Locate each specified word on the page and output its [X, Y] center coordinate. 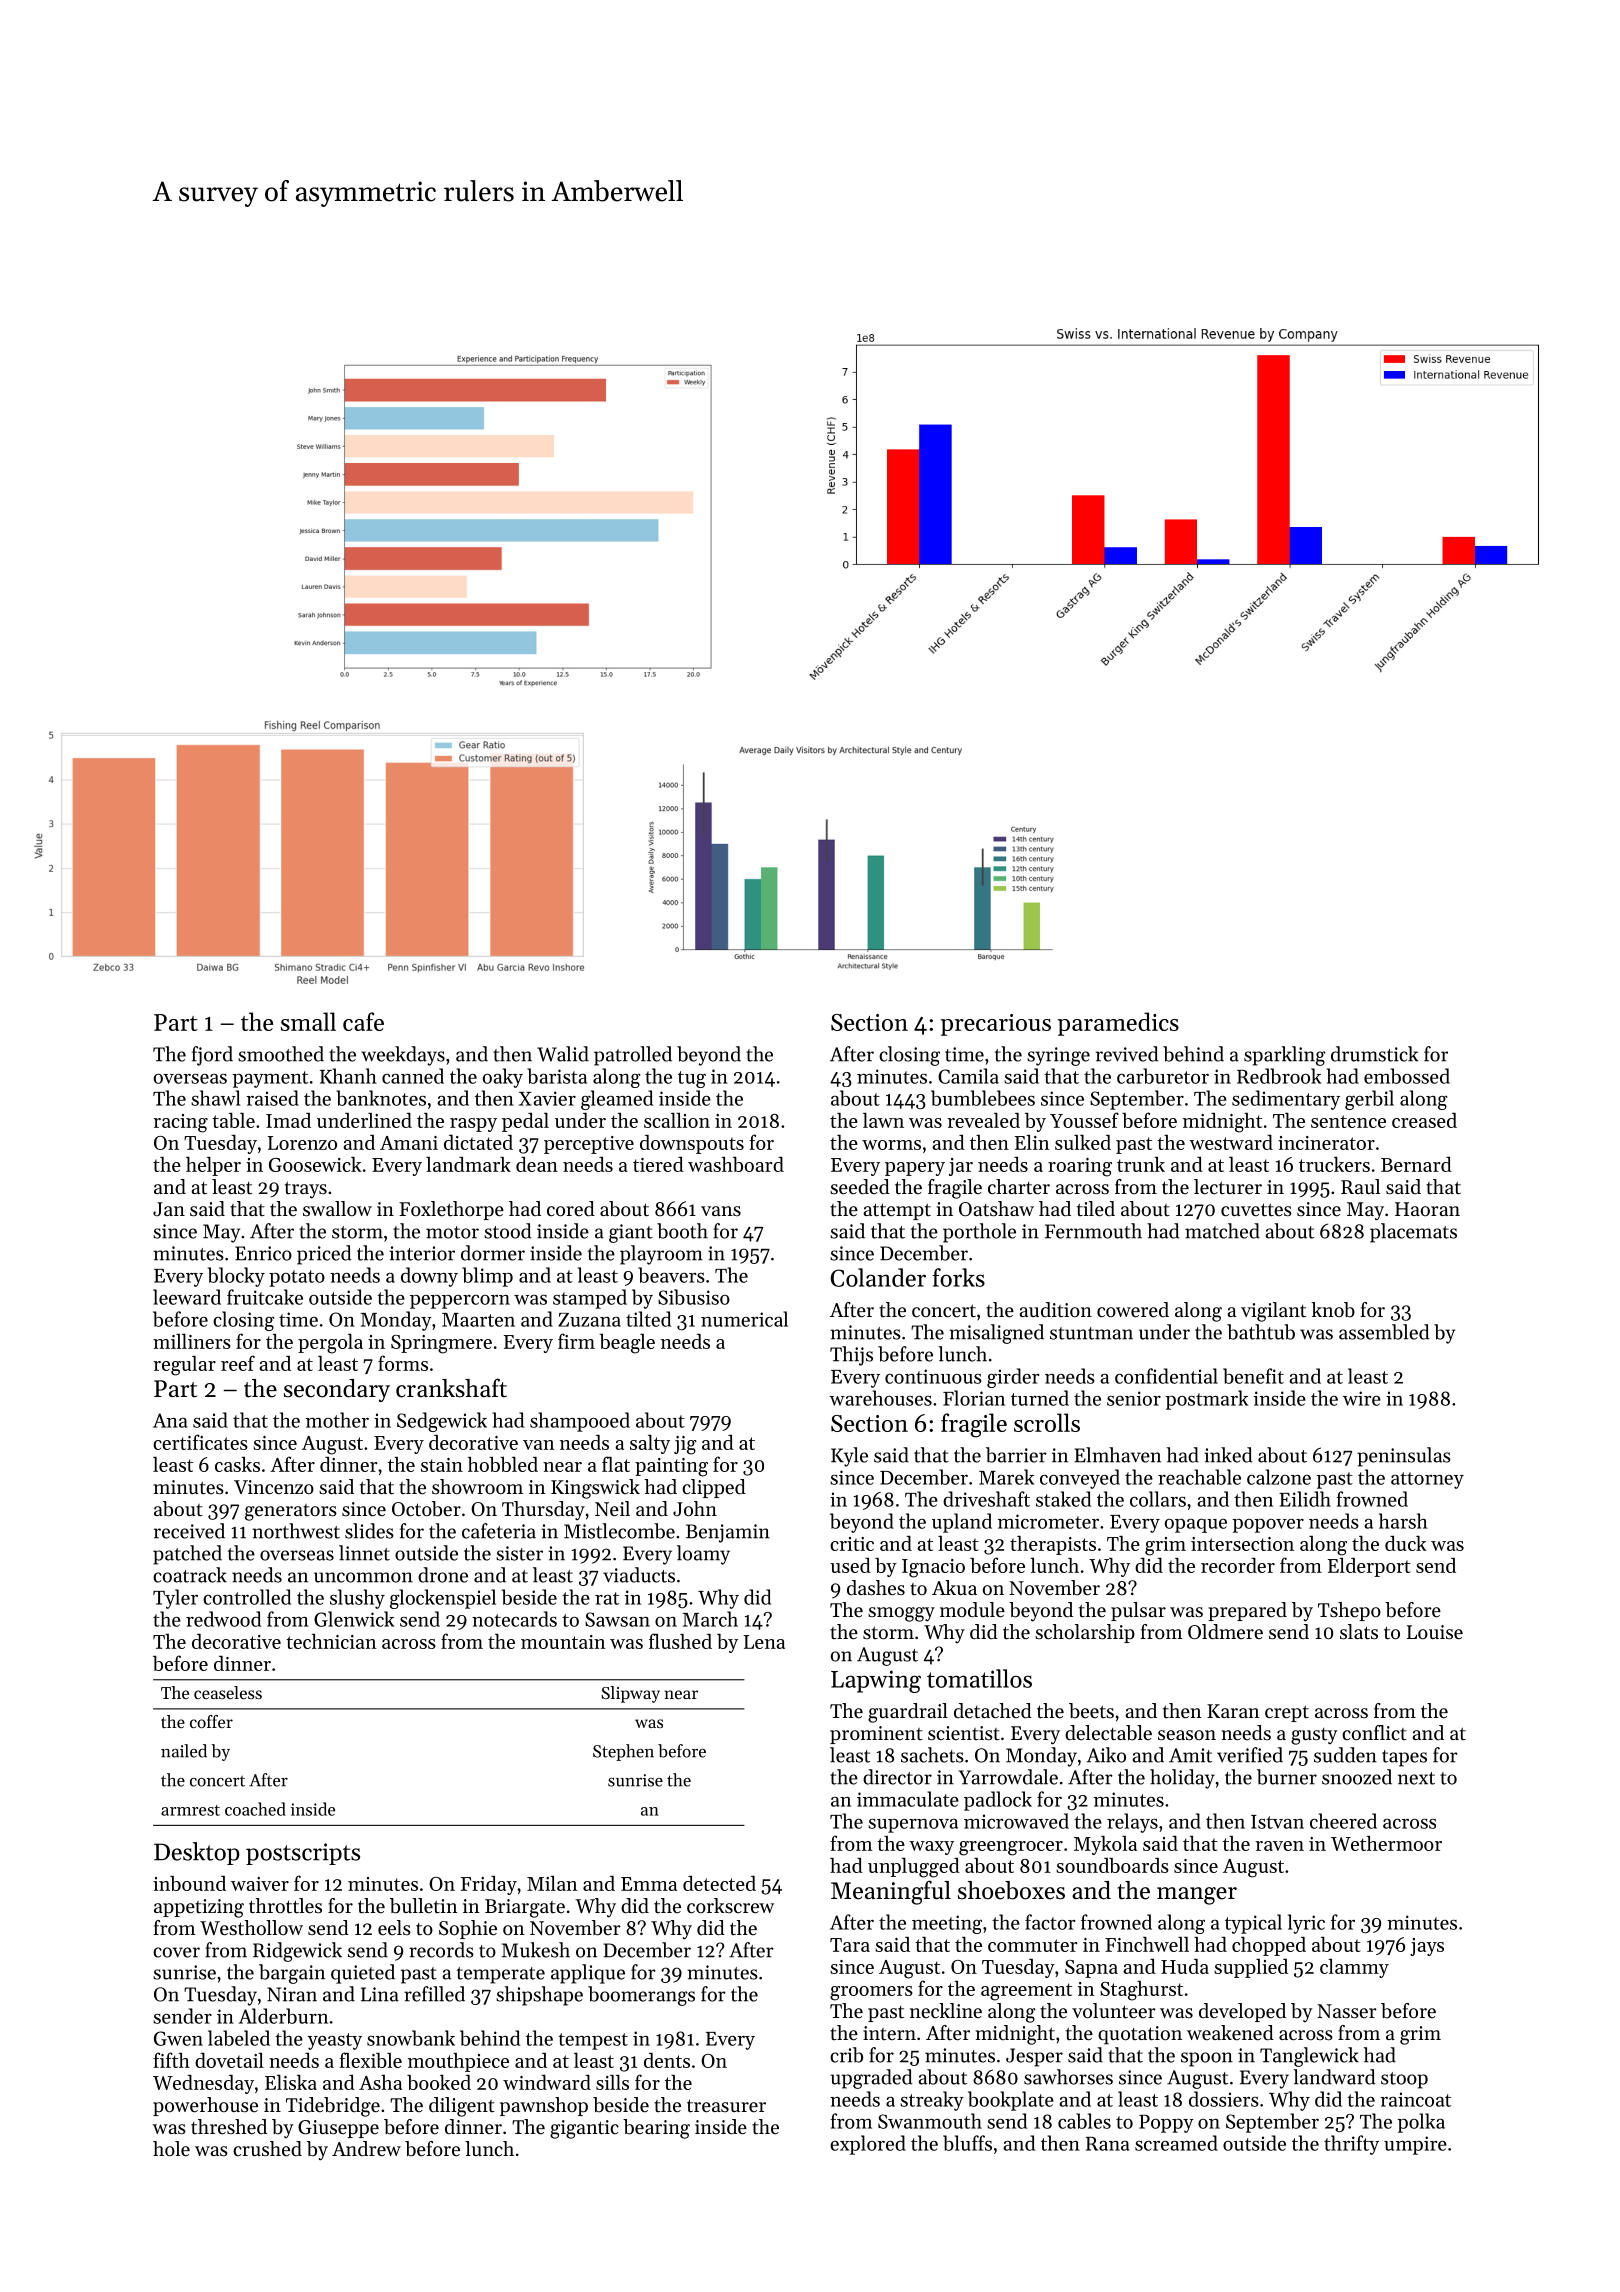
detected [719, 1883]
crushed [267, 2149]
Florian [974, 1398]
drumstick [1374, 1054]
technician [331, 1641]
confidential [1166, 1376]
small [308, 1021]
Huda [1185, 1966]
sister [519, 1553]
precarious [996, 1025]
